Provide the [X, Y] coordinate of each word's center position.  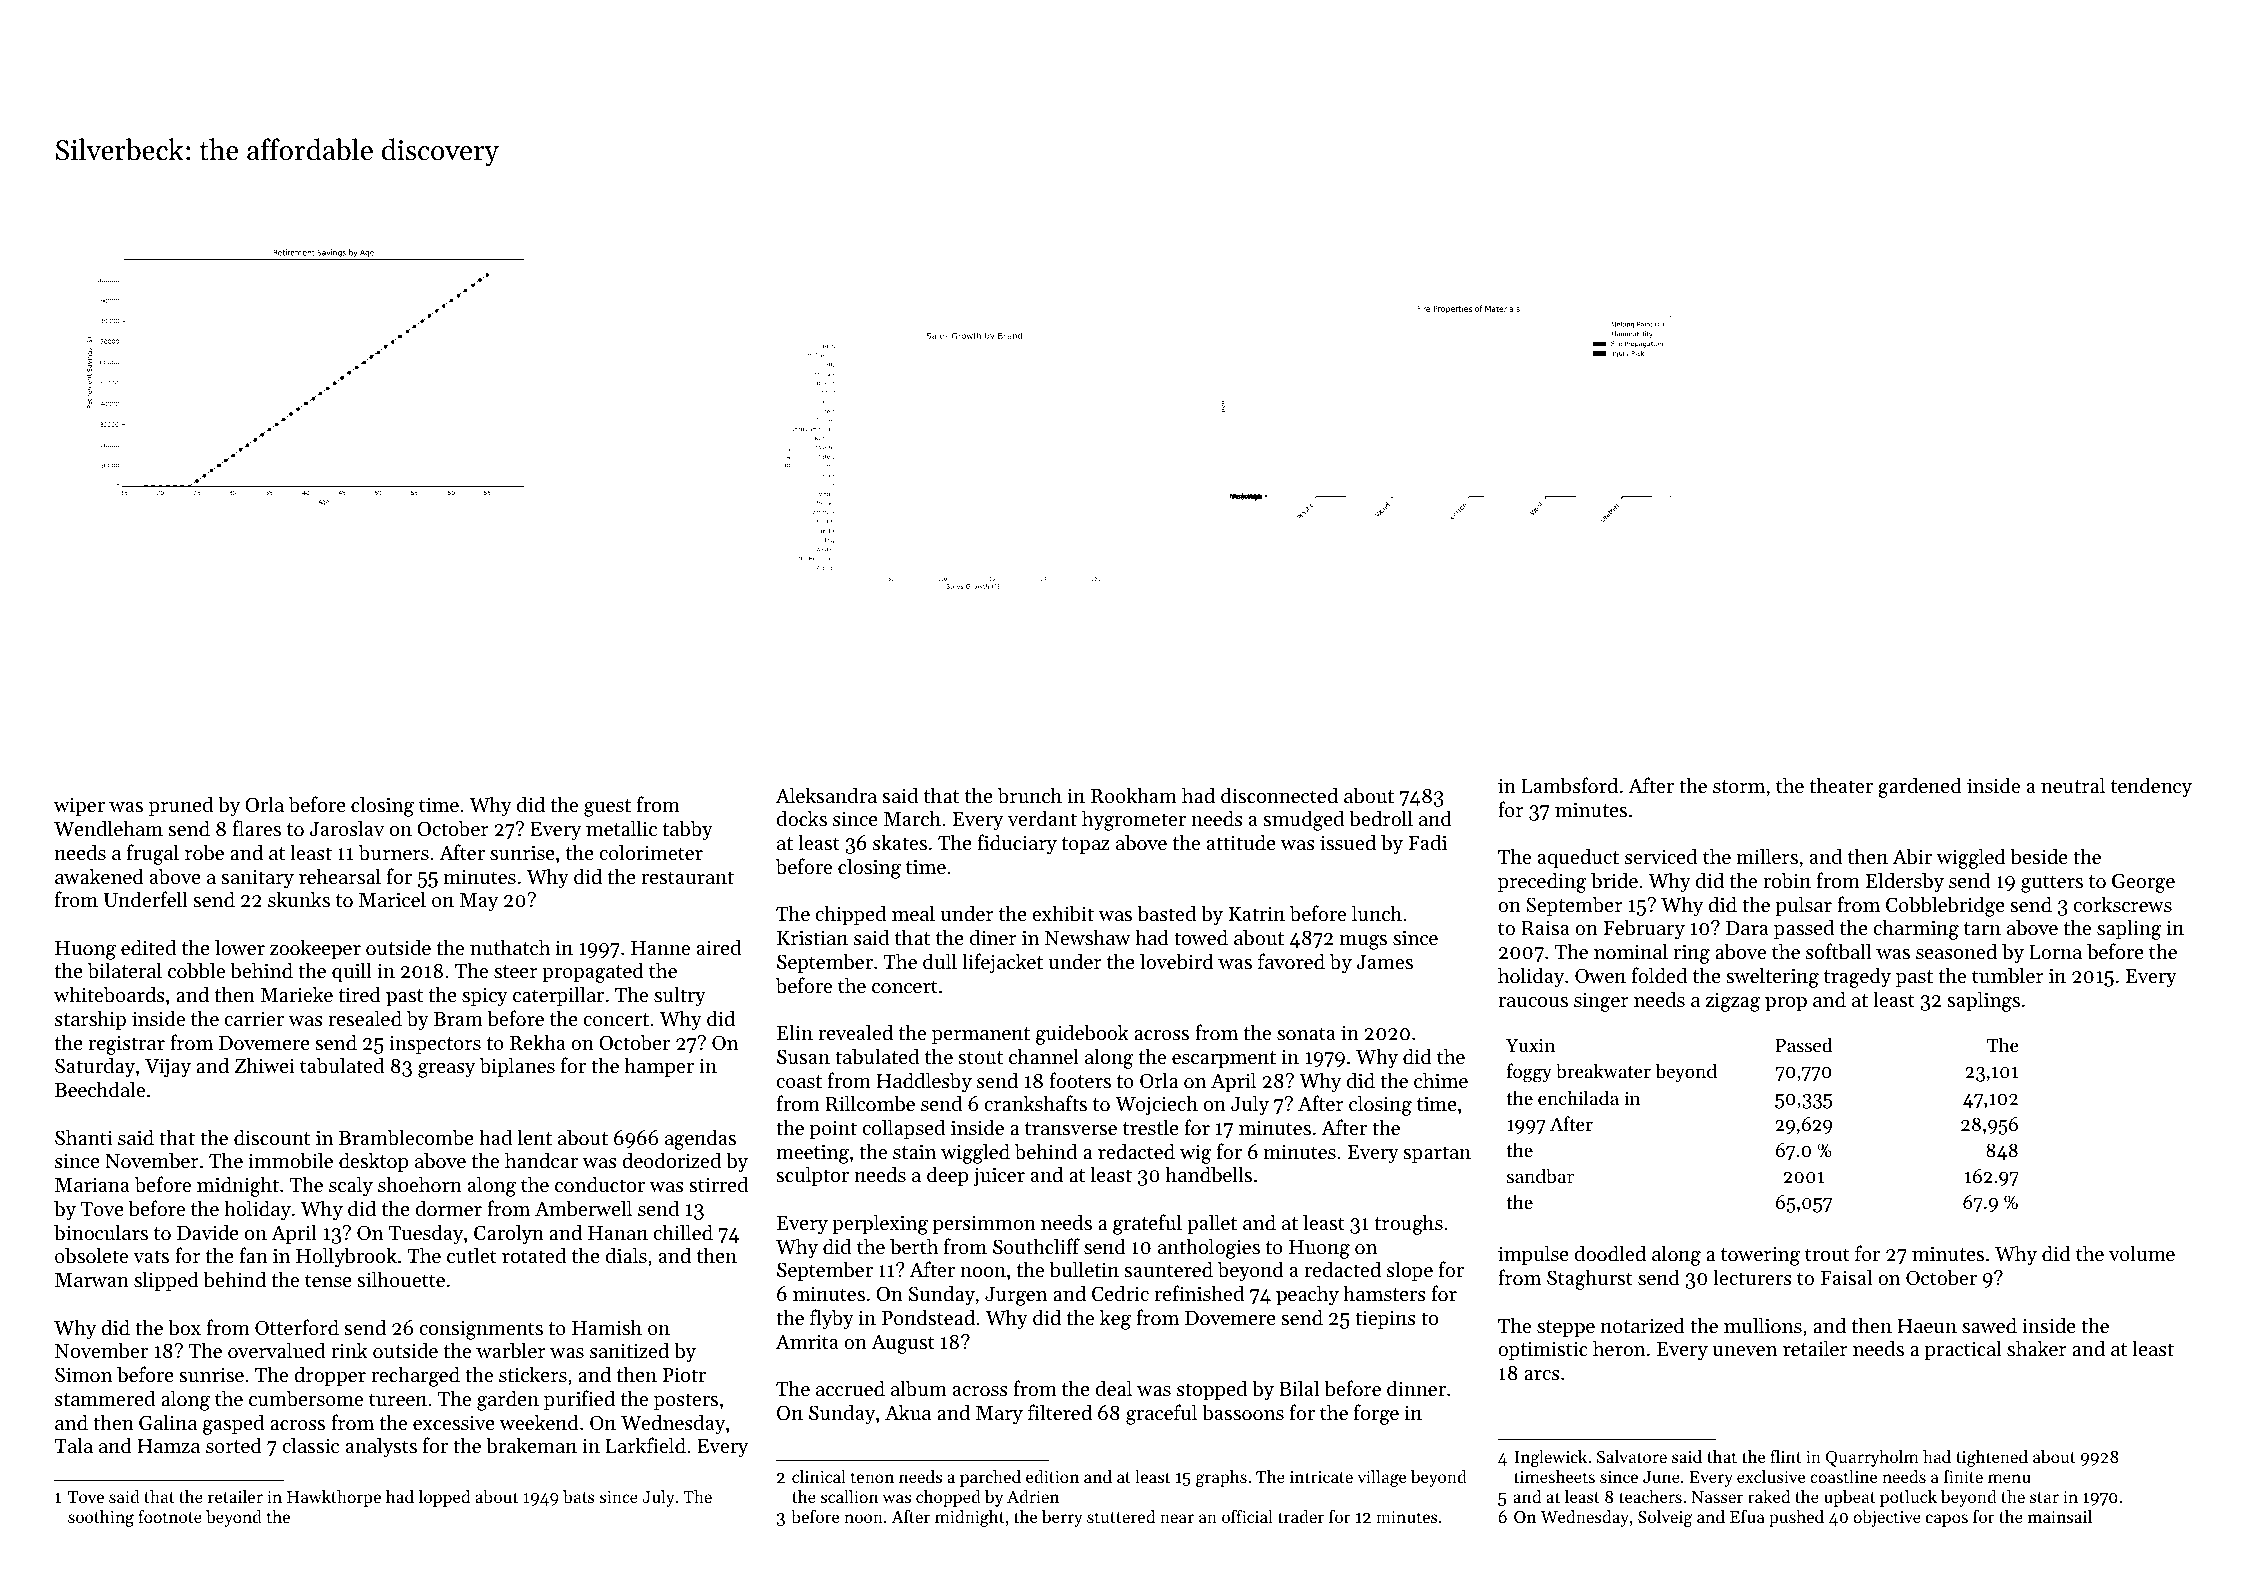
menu [2009, 1478]
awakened [99, 876]
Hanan [618, 1233]
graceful [1161, 1414]
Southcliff [1036, 1246]
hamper [659, 1067]
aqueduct [1578, 858]
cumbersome [306, 1398]
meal [913, 913]
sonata [1306, 1033]
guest [607, 808]
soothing [101, 1518]
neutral [2073, 785]
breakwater [1603, 1071]
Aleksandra [826, 795]
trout [1827, 1255]
